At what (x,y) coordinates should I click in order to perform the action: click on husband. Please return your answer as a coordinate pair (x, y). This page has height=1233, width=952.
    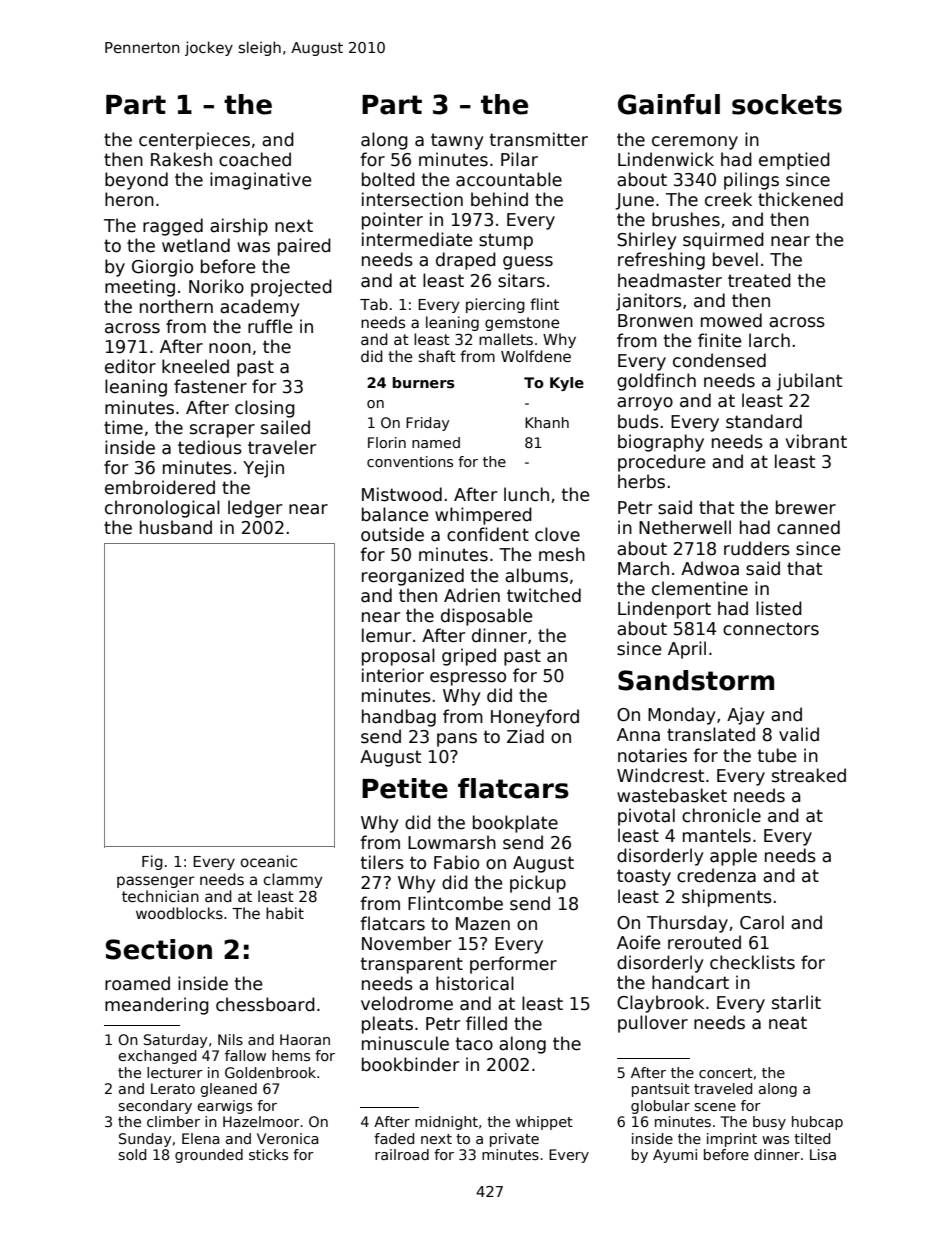
    Looking at the image, I should click on (176, 527).
